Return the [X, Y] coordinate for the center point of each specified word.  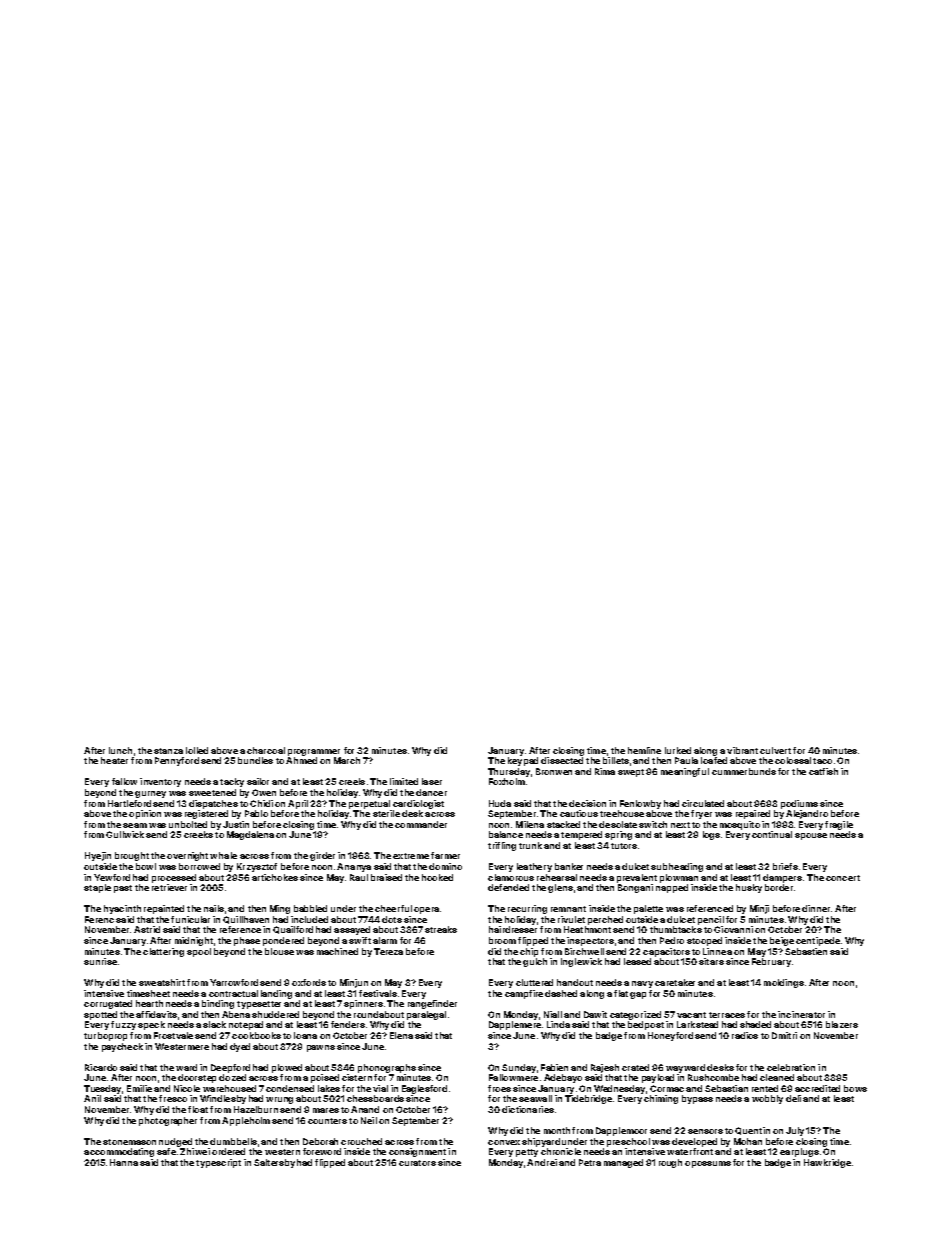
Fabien [554, 1067]
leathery [534, 867]
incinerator [801, 1014]
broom [502, 940]
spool [199, 952]
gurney [150, 794]
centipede [818, 941]
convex [504, 1142]
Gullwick [125, 834]
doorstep [197, 1078]
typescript [218, 1163]
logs [711, 835]
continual [772, 834]
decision [587, 803]
